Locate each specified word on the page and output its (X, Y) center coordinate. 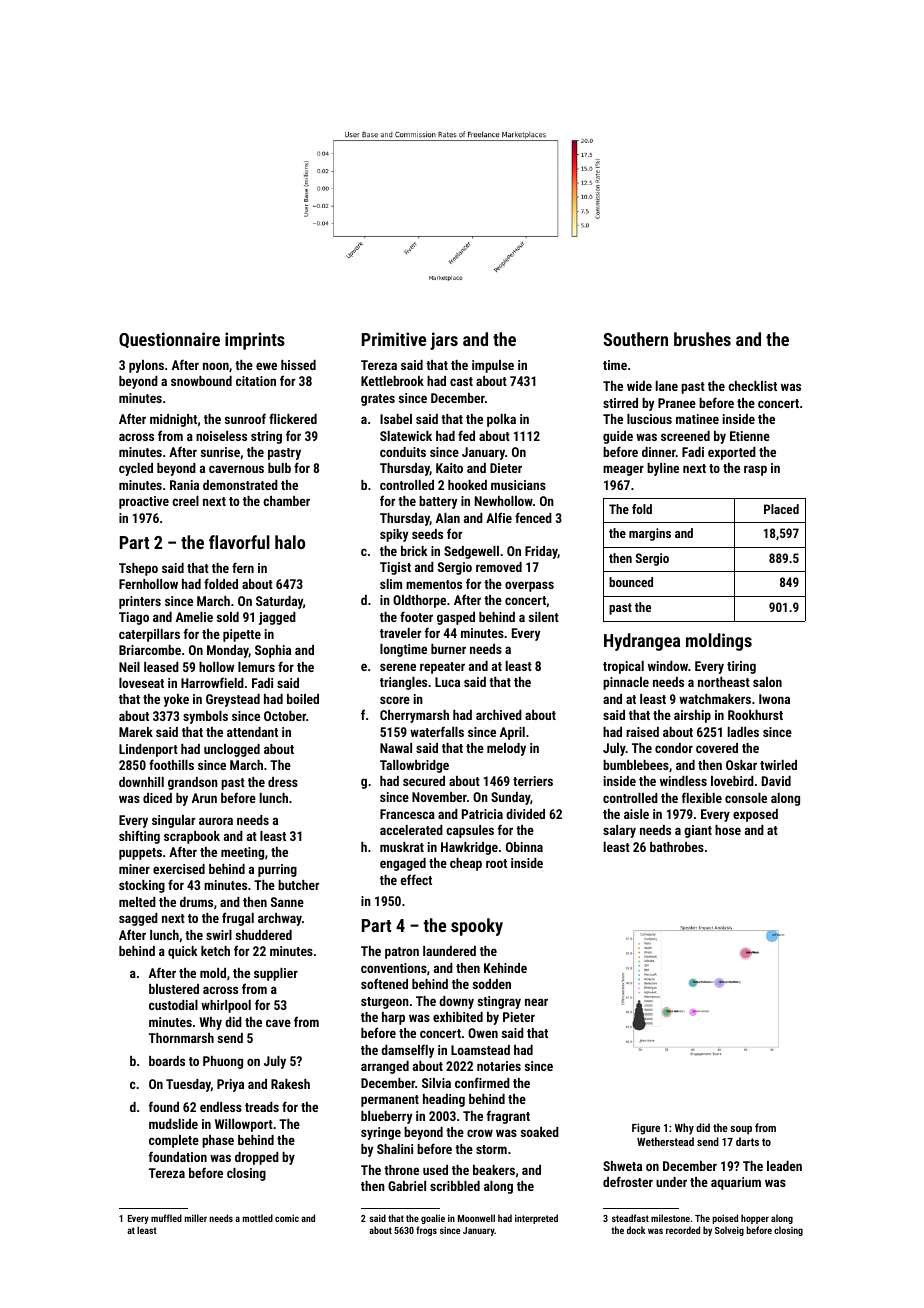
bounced (631, 582)
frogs (426, 1231)
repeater (442, 668)
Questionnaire (169, 340)
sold (228, 617)
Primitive (394, 339)
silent (544, 617)
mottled (258, 1218)
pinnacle (626, 683)
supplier (276, 974)
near (536, 1002)
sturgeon (385, 1003)
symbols (205, 717)
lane (667, 386)
